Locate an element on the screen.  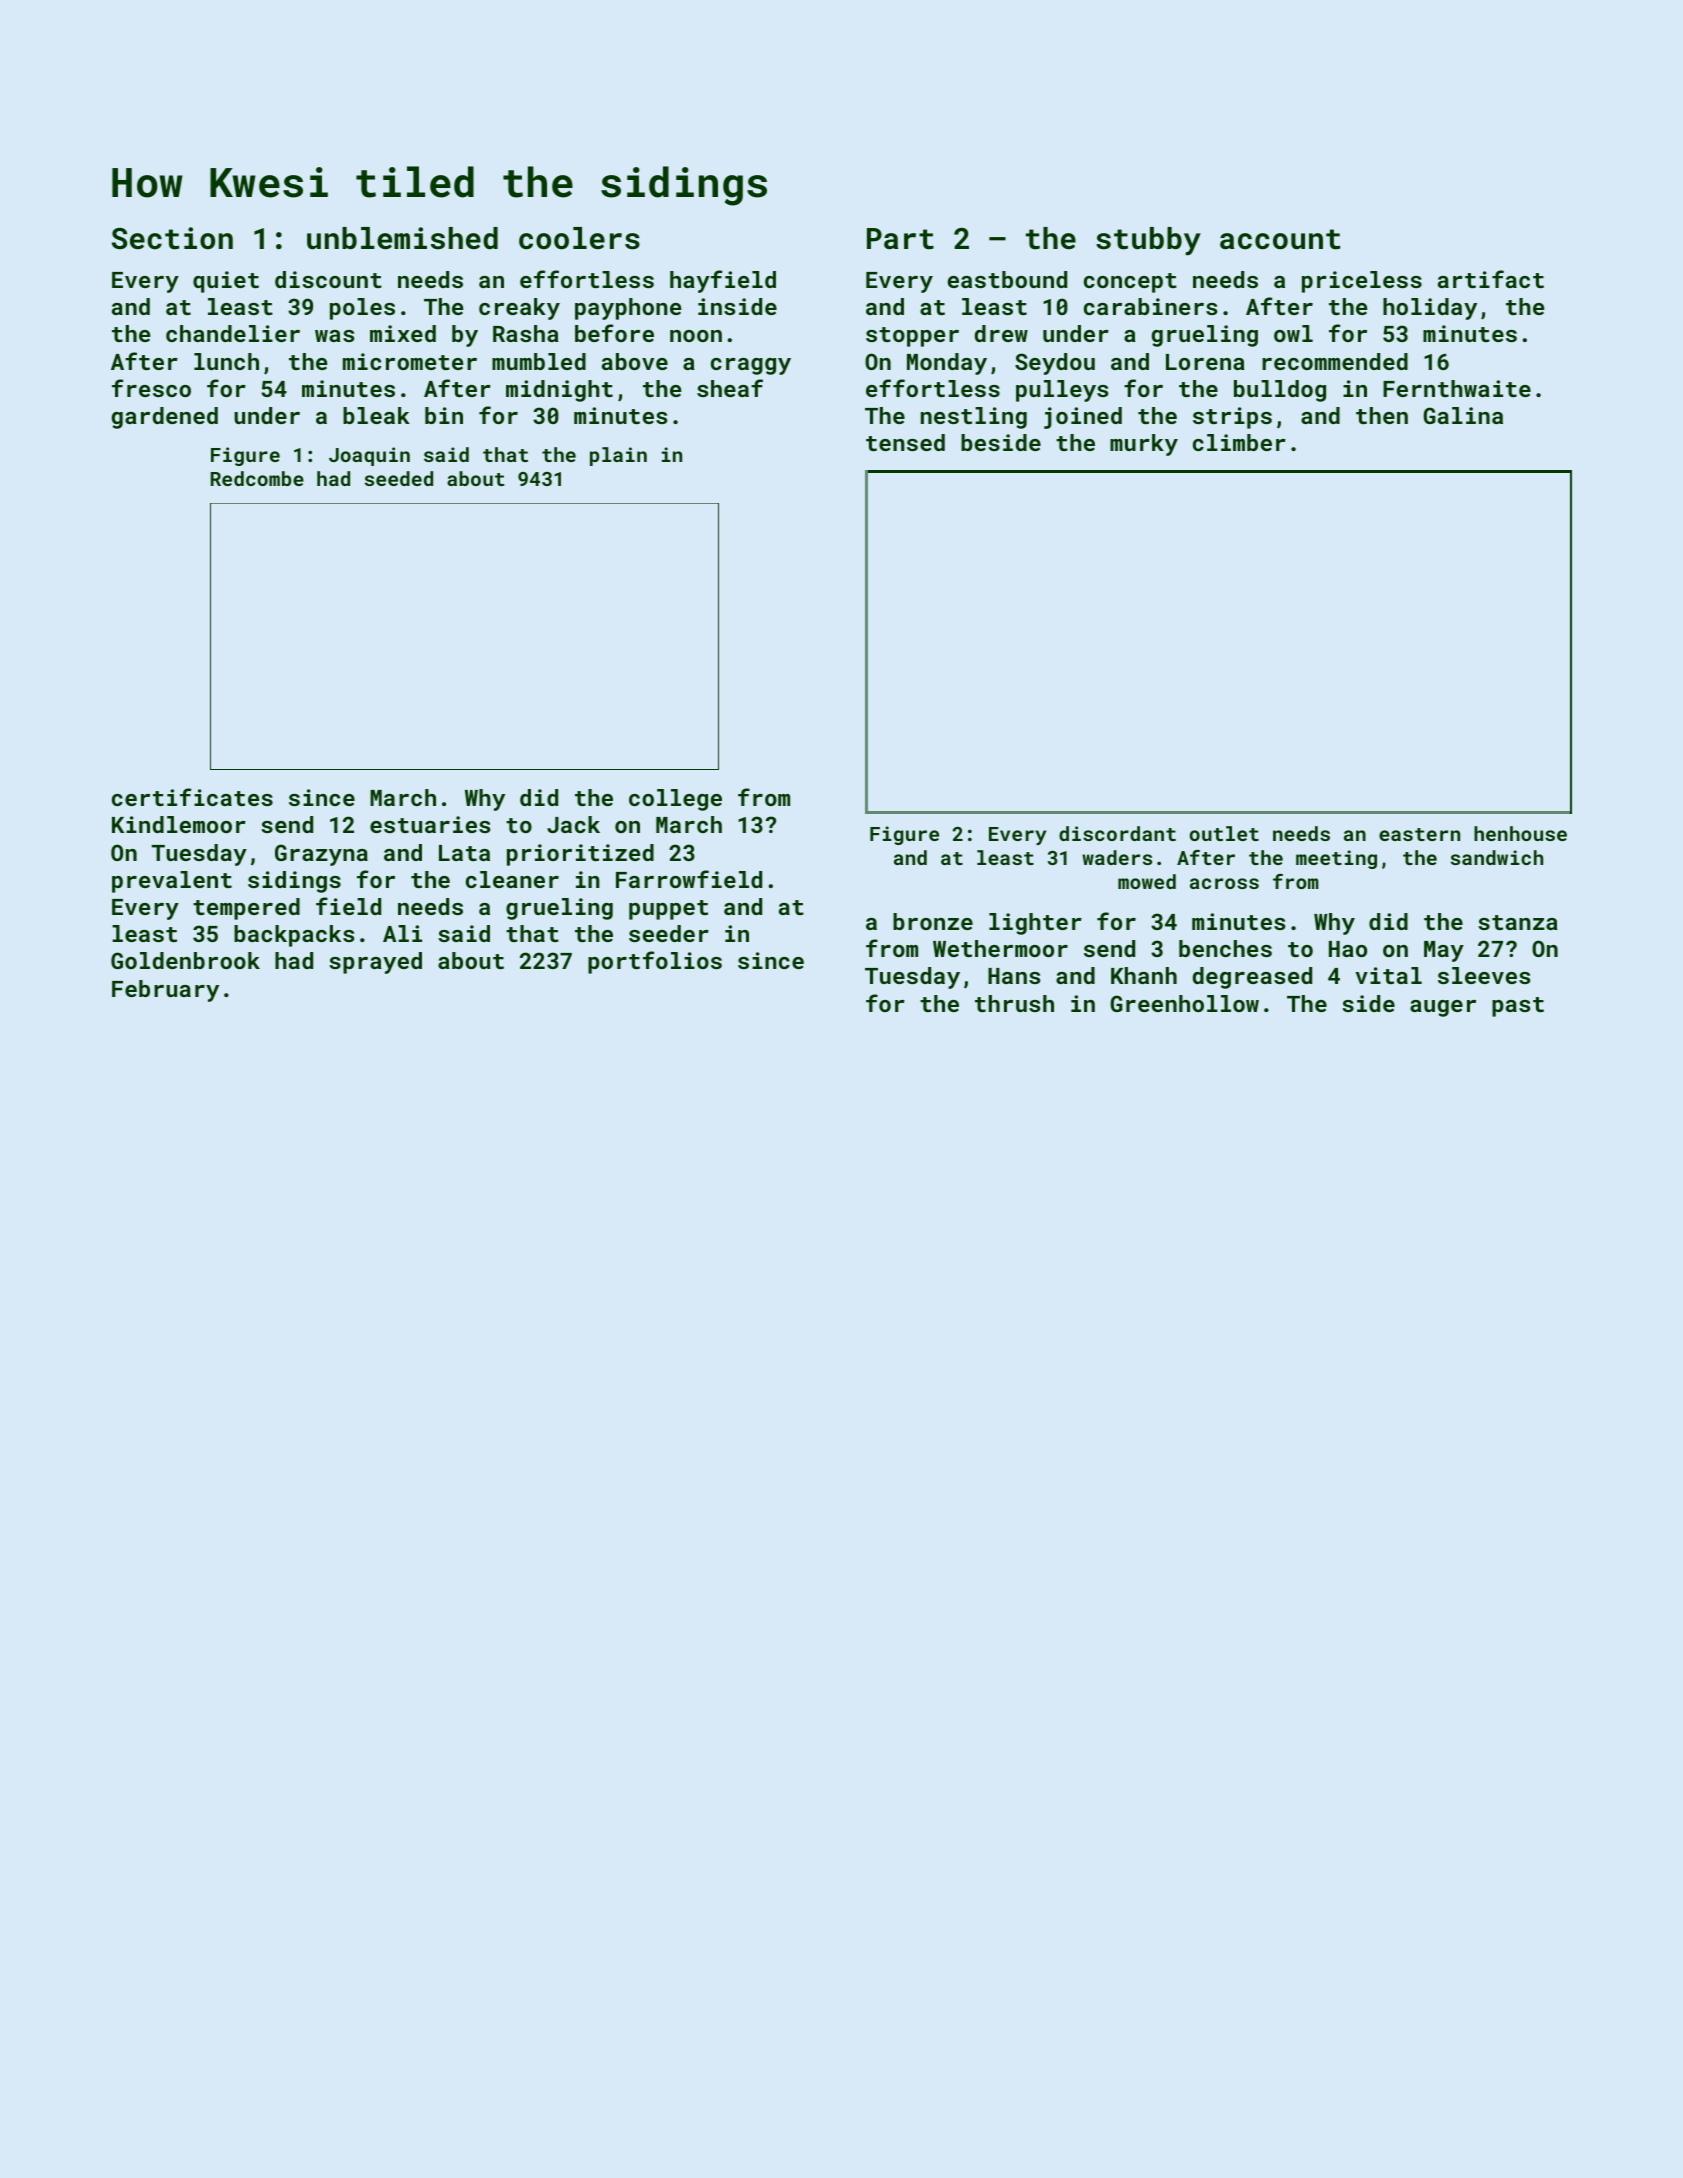
gardened is located at coordinates (165, 418).
